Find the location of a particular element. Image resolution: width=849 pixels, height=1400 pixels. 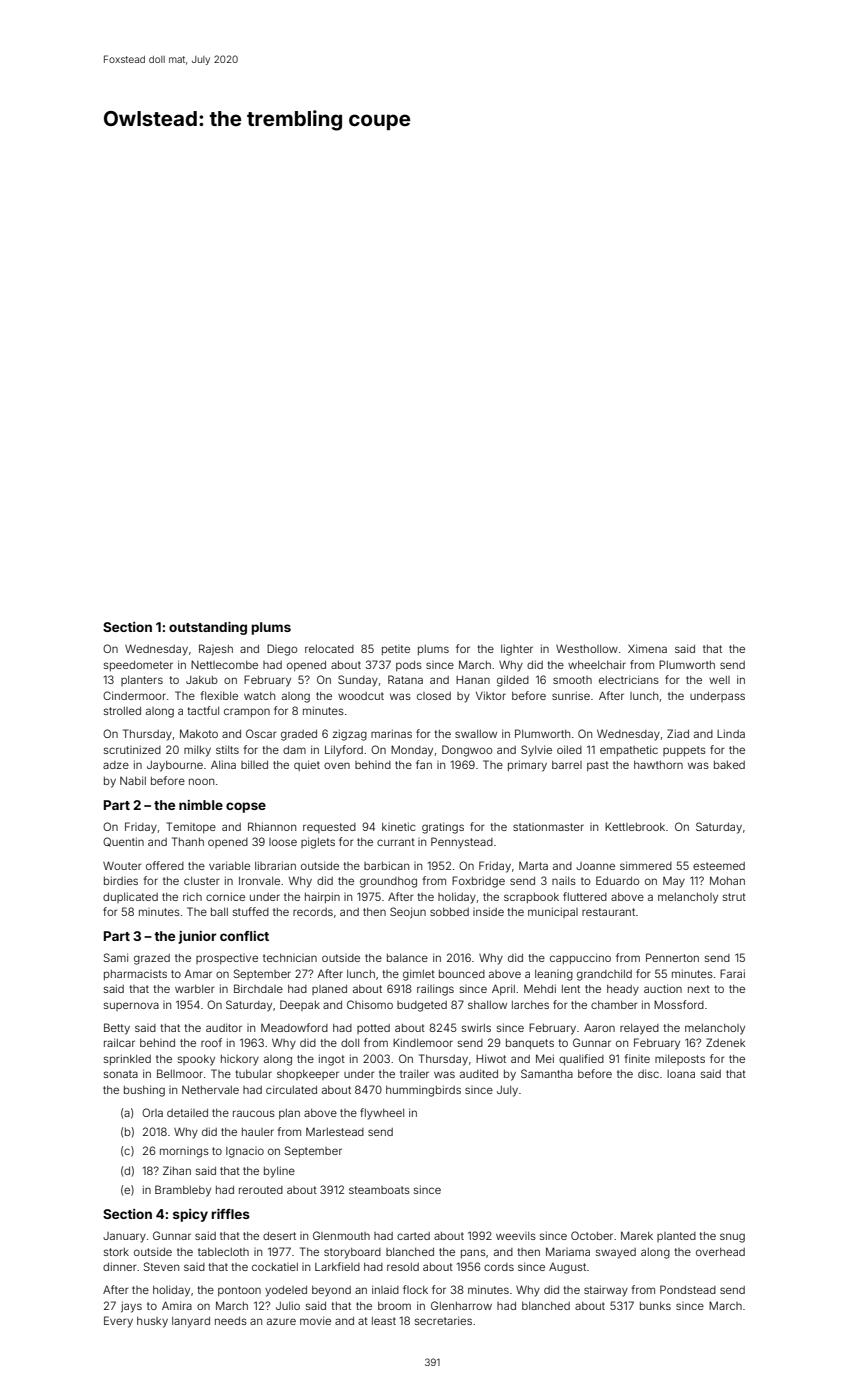

Zihan is located at coordinates (177, 1170).
